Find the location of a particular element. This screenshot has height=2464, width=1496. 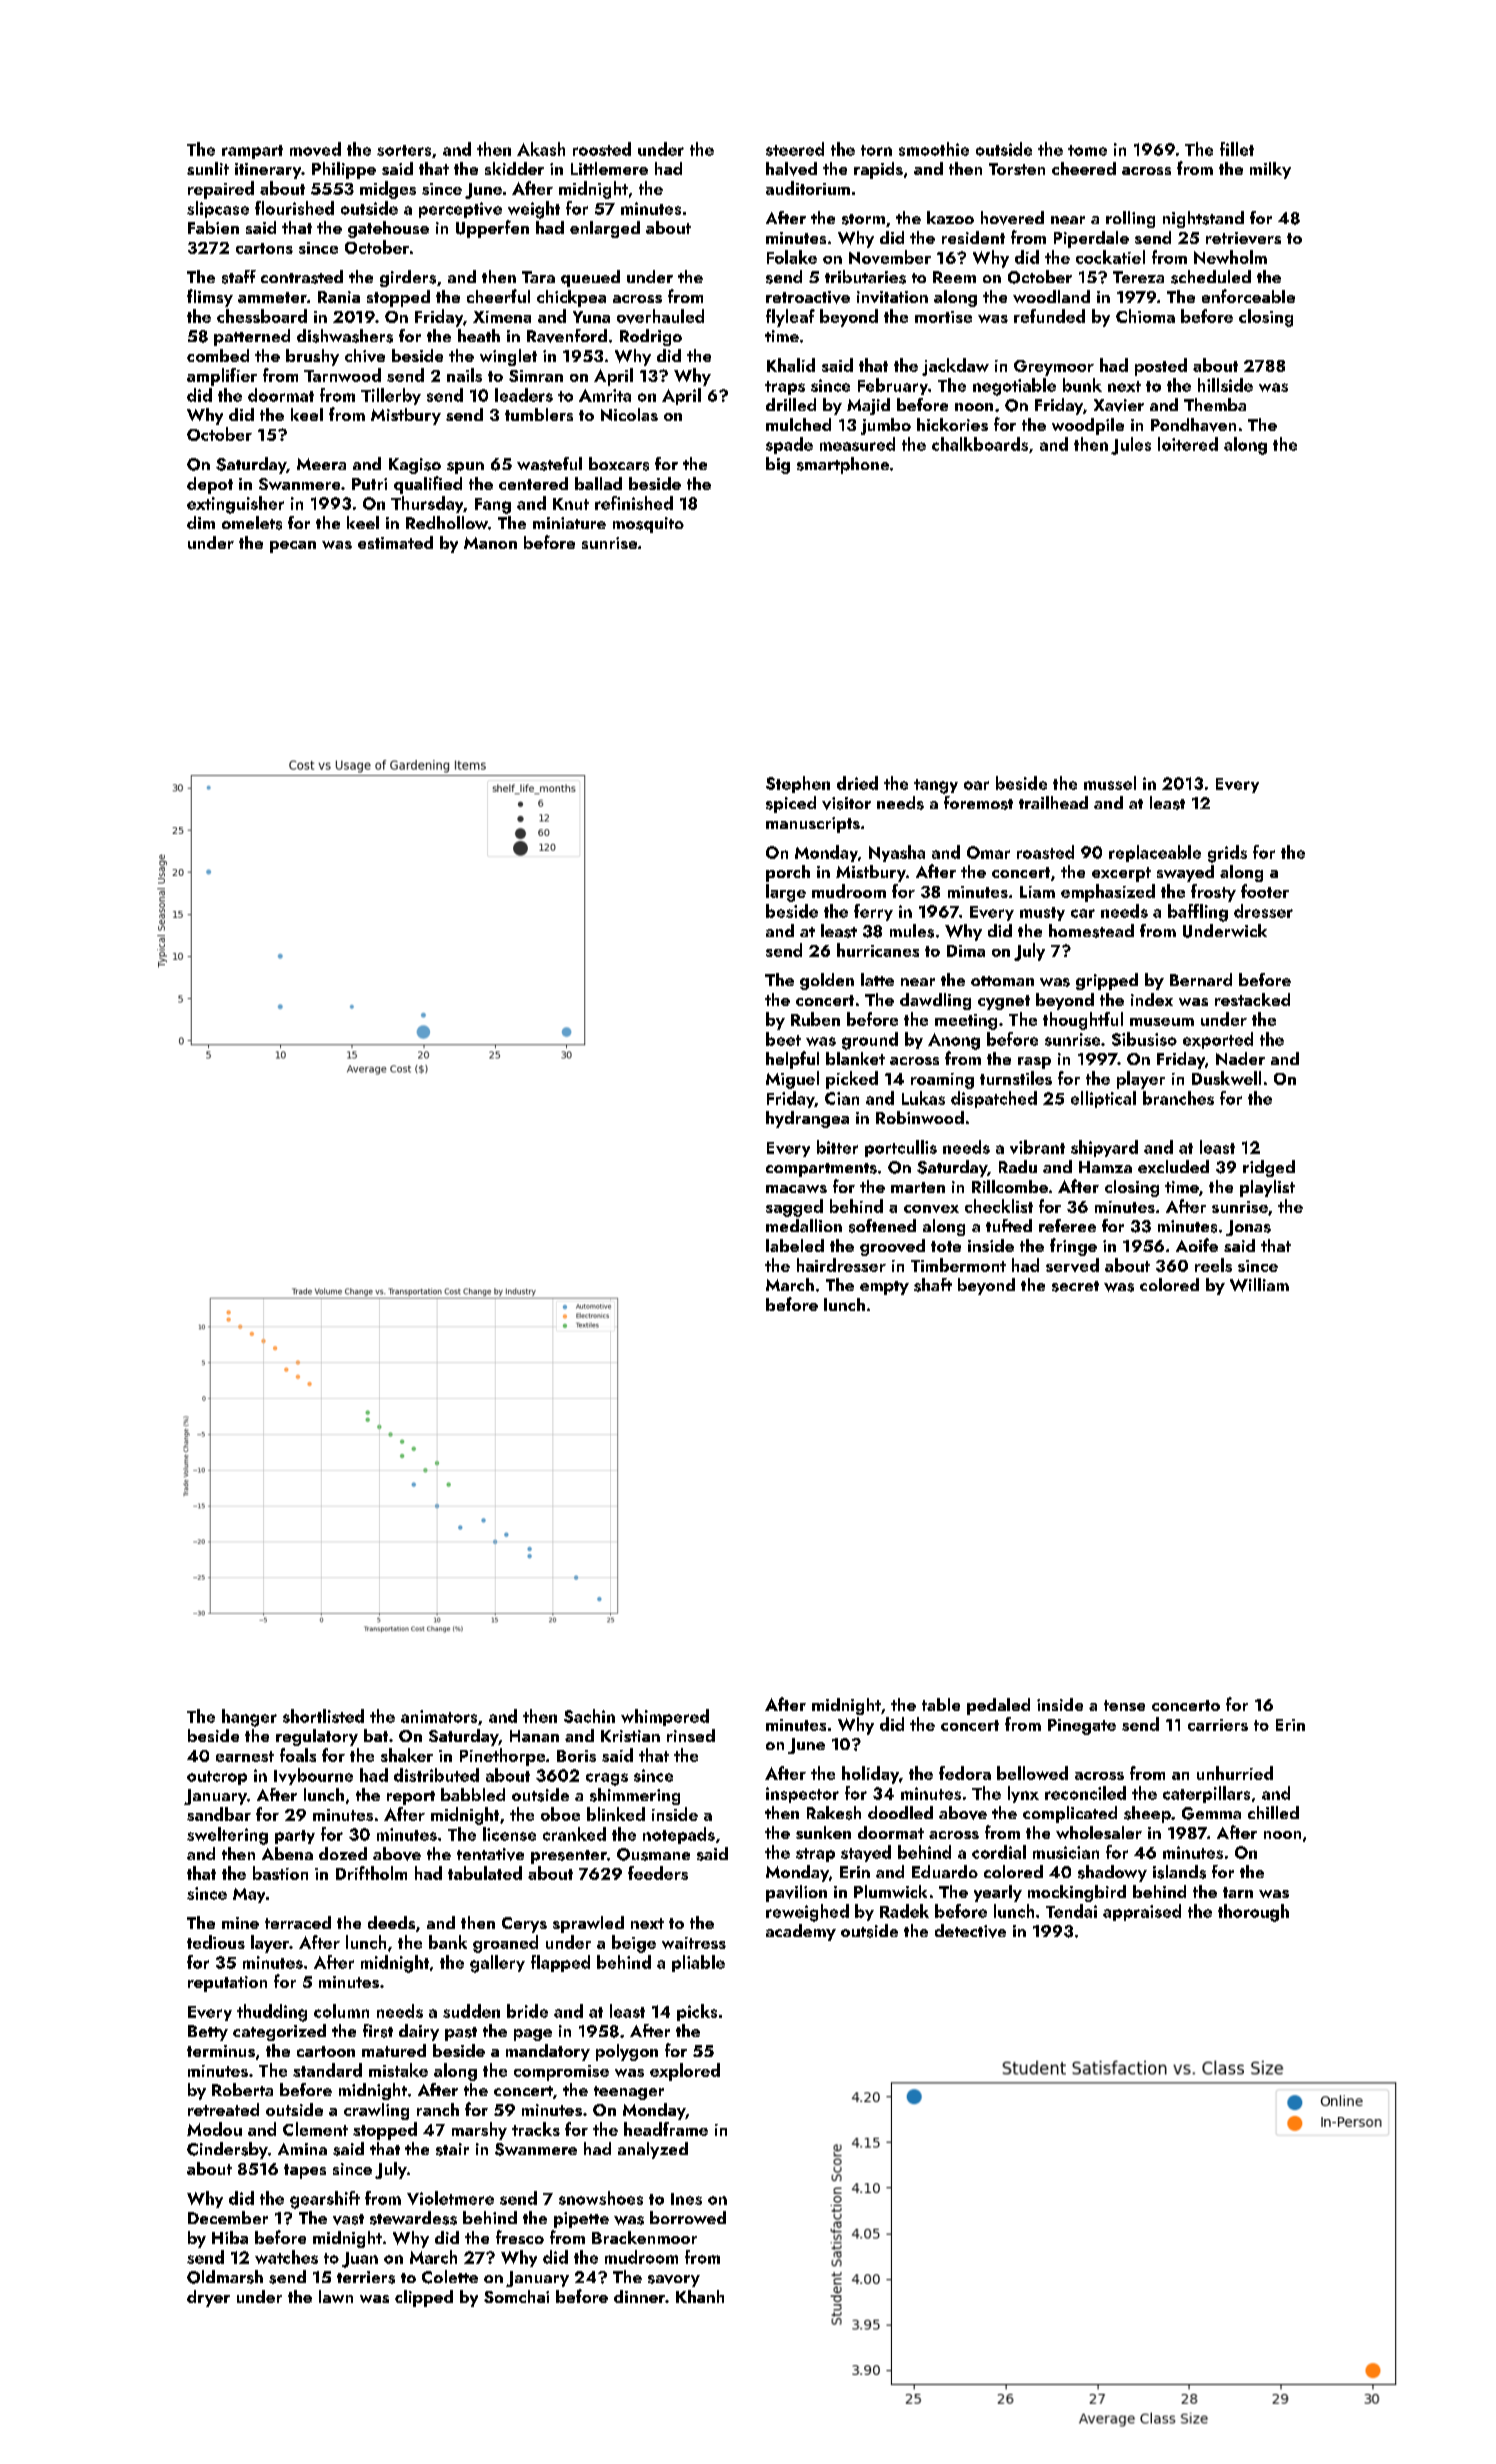

torn is located at coordinates (876, 150).
